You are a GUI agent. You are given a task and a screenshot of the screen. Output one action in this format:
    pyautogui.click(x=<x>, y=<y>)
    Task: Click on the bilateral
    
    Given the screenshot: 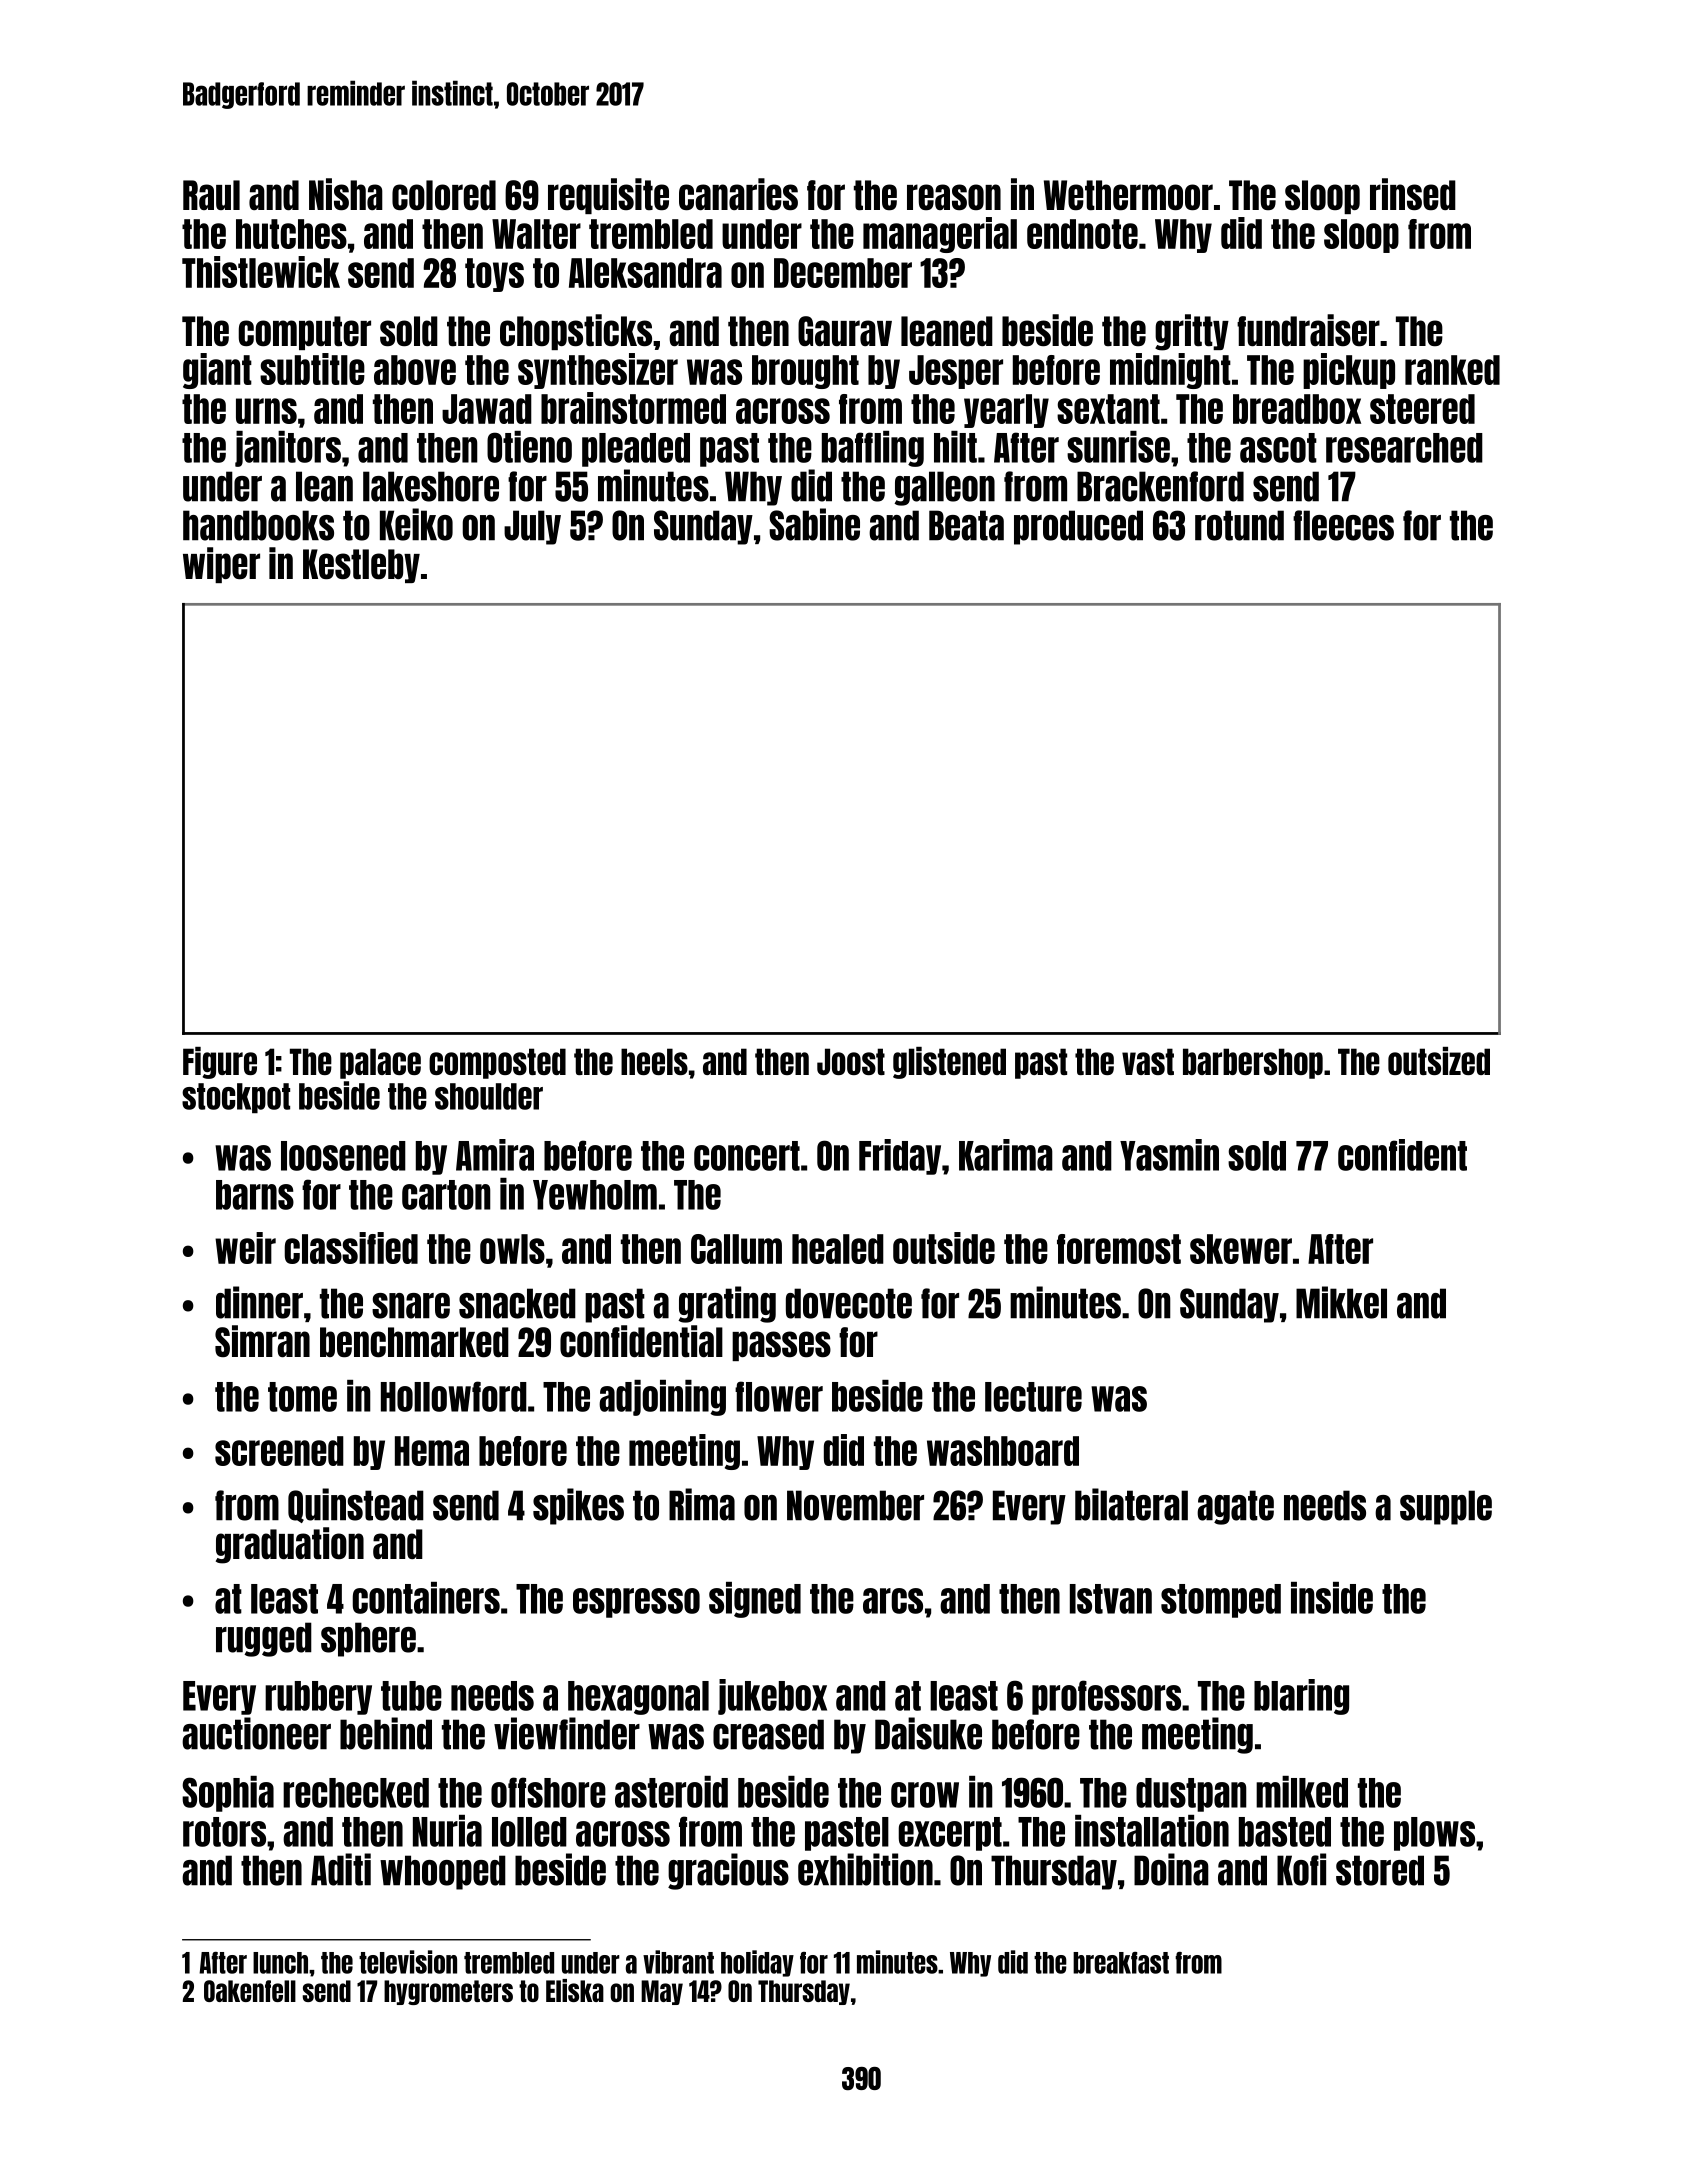 What is the action you would take?
    pyautogui.click(x=1131, y=1504)
